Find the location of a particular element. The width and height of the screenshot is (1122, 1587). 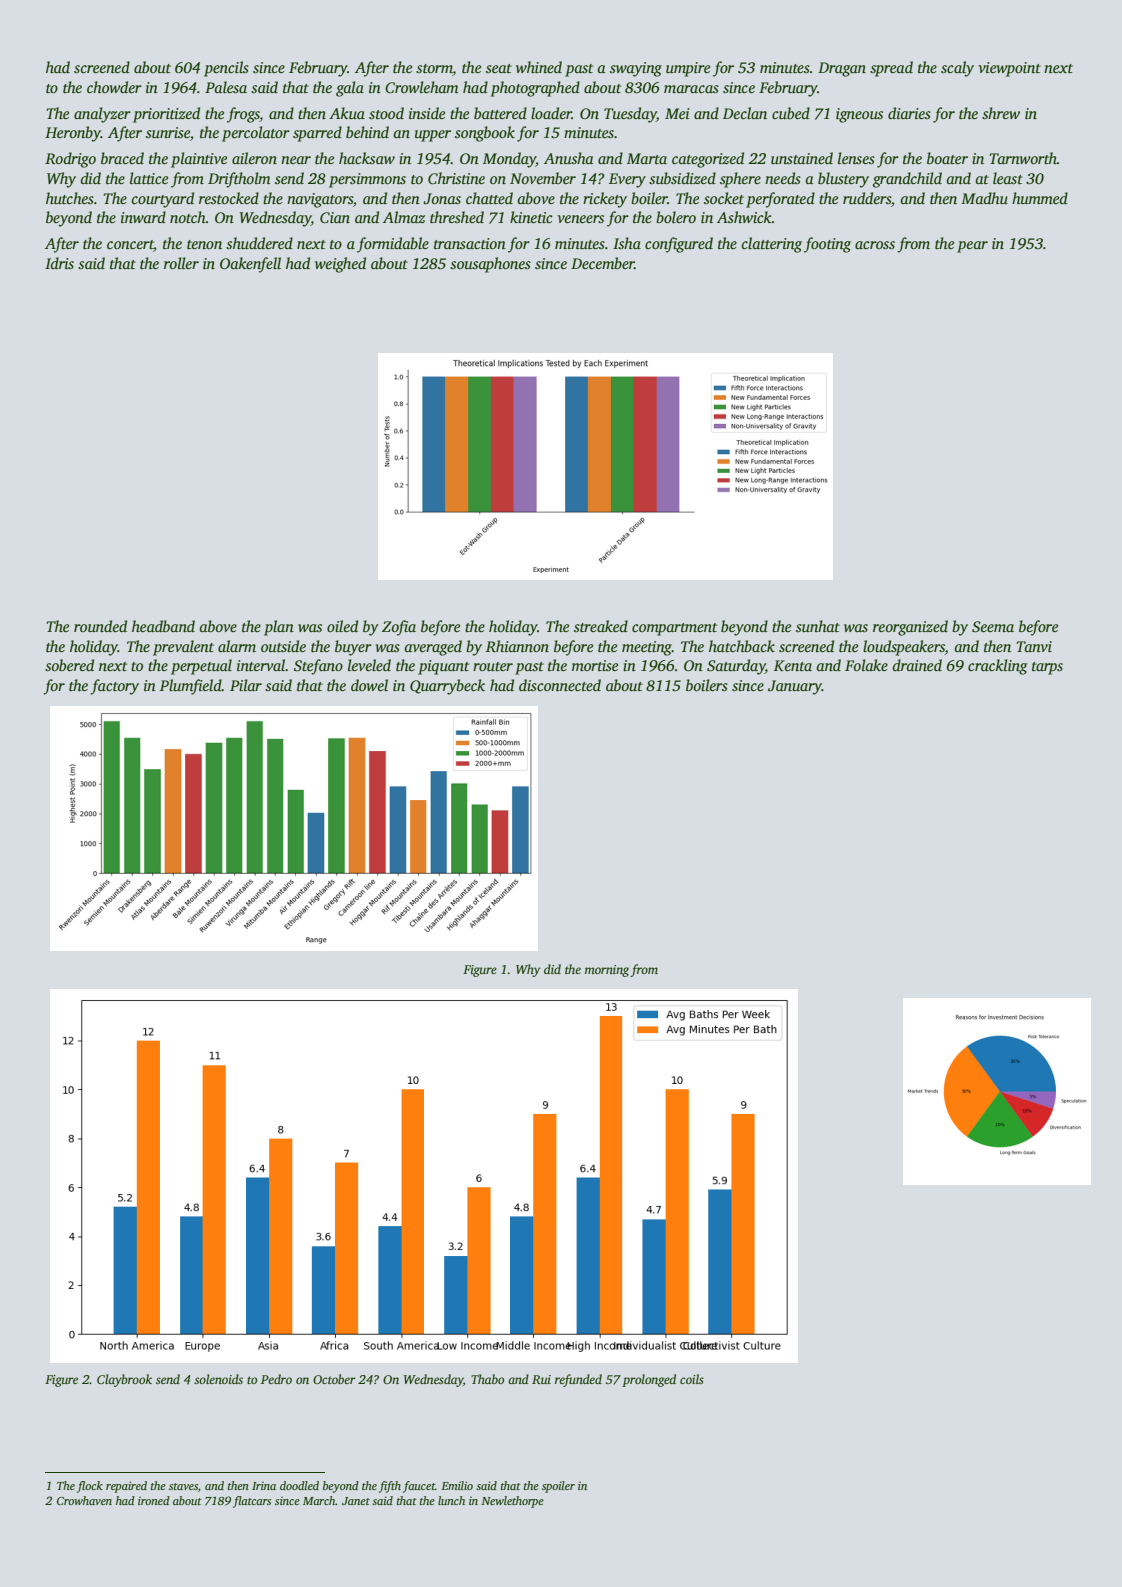

faucet is located at coordinates (419, 1487).
